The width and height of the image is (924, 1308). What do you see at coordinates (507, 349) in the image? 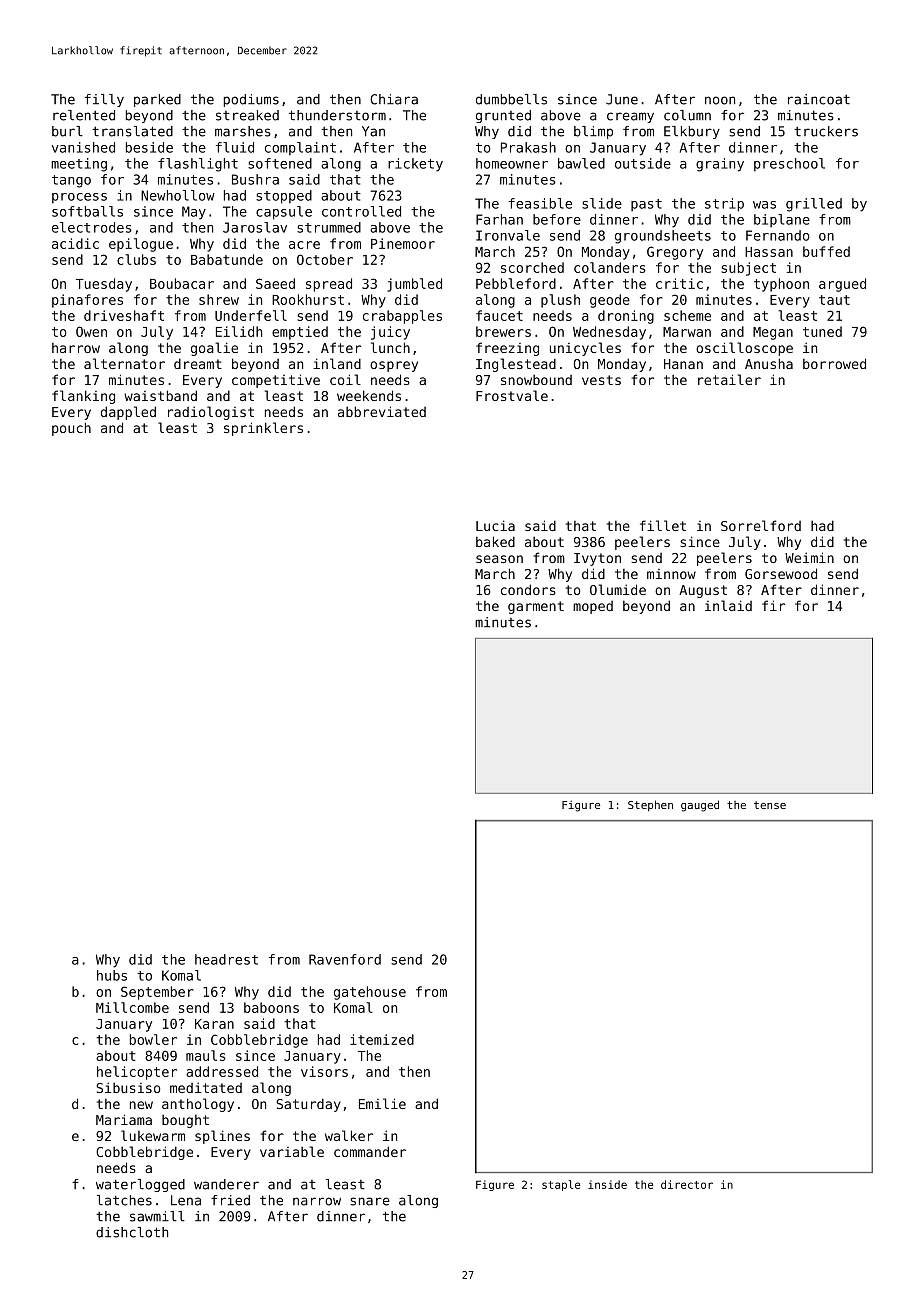
I see `freezing` at bounding box center [507, 349].
